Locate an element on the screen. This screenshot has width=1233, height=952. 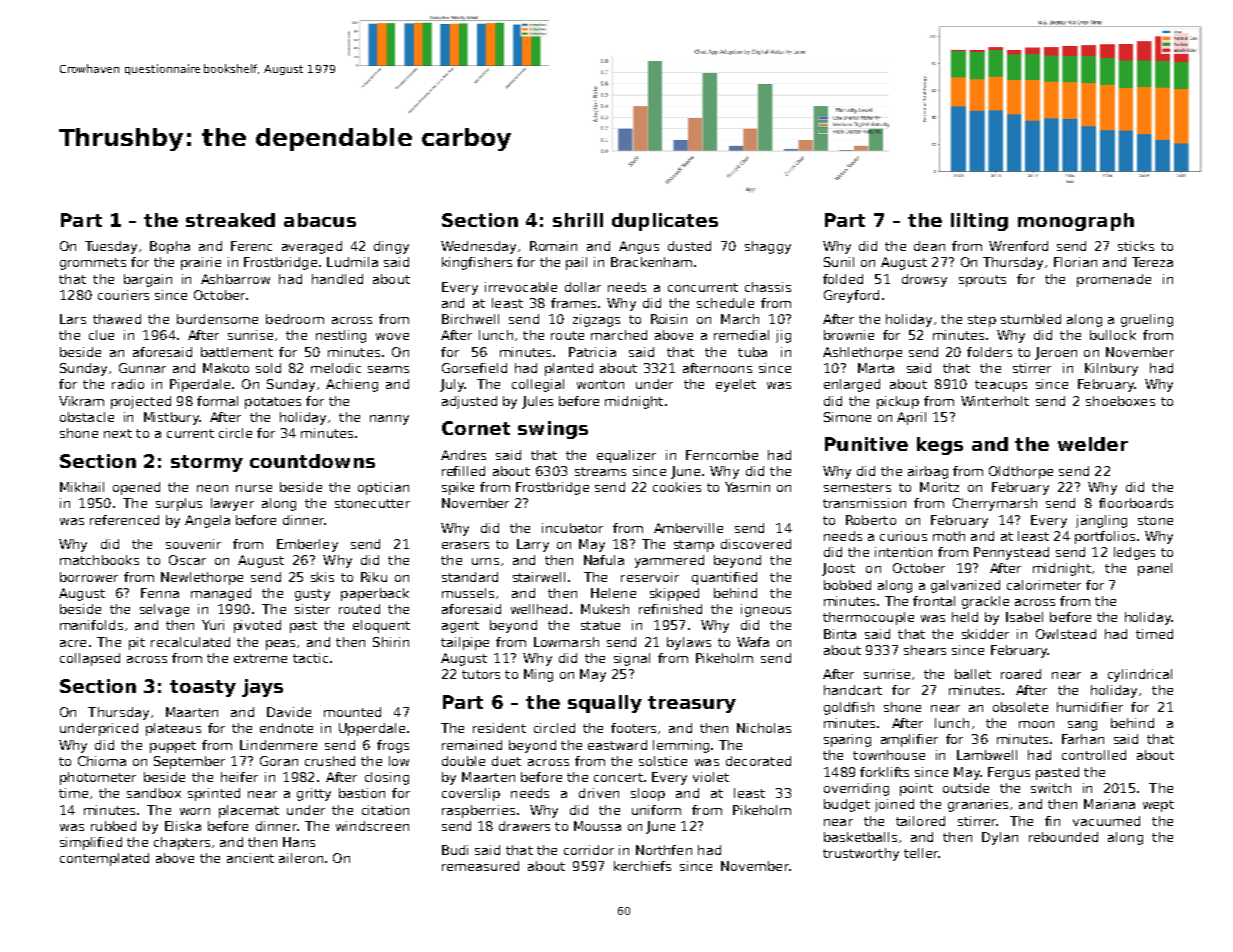
sandbox is located at coordinates (154, 793).
